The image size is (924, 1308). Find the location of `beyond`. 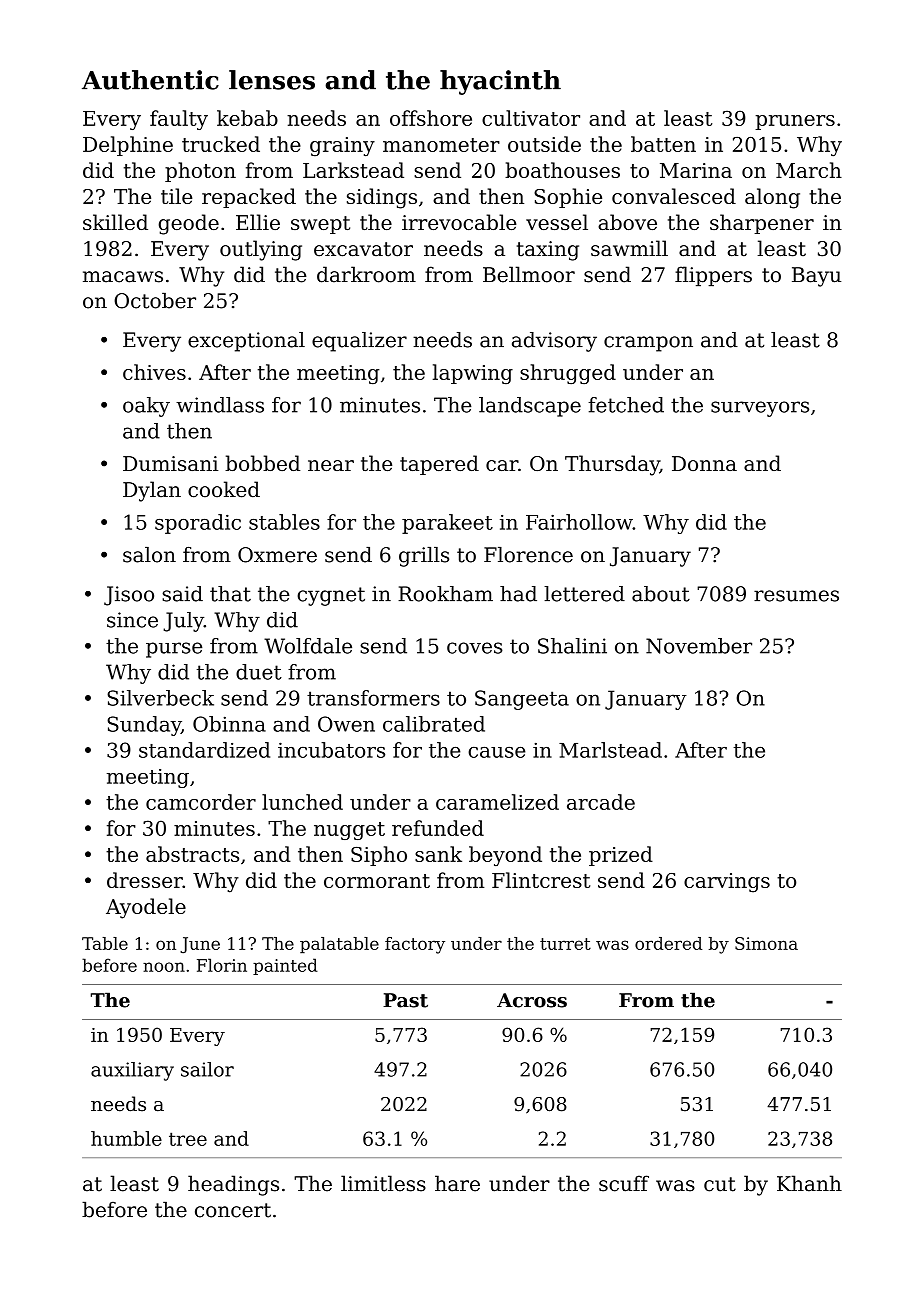

beyond is located at coordinates (505, 856).
